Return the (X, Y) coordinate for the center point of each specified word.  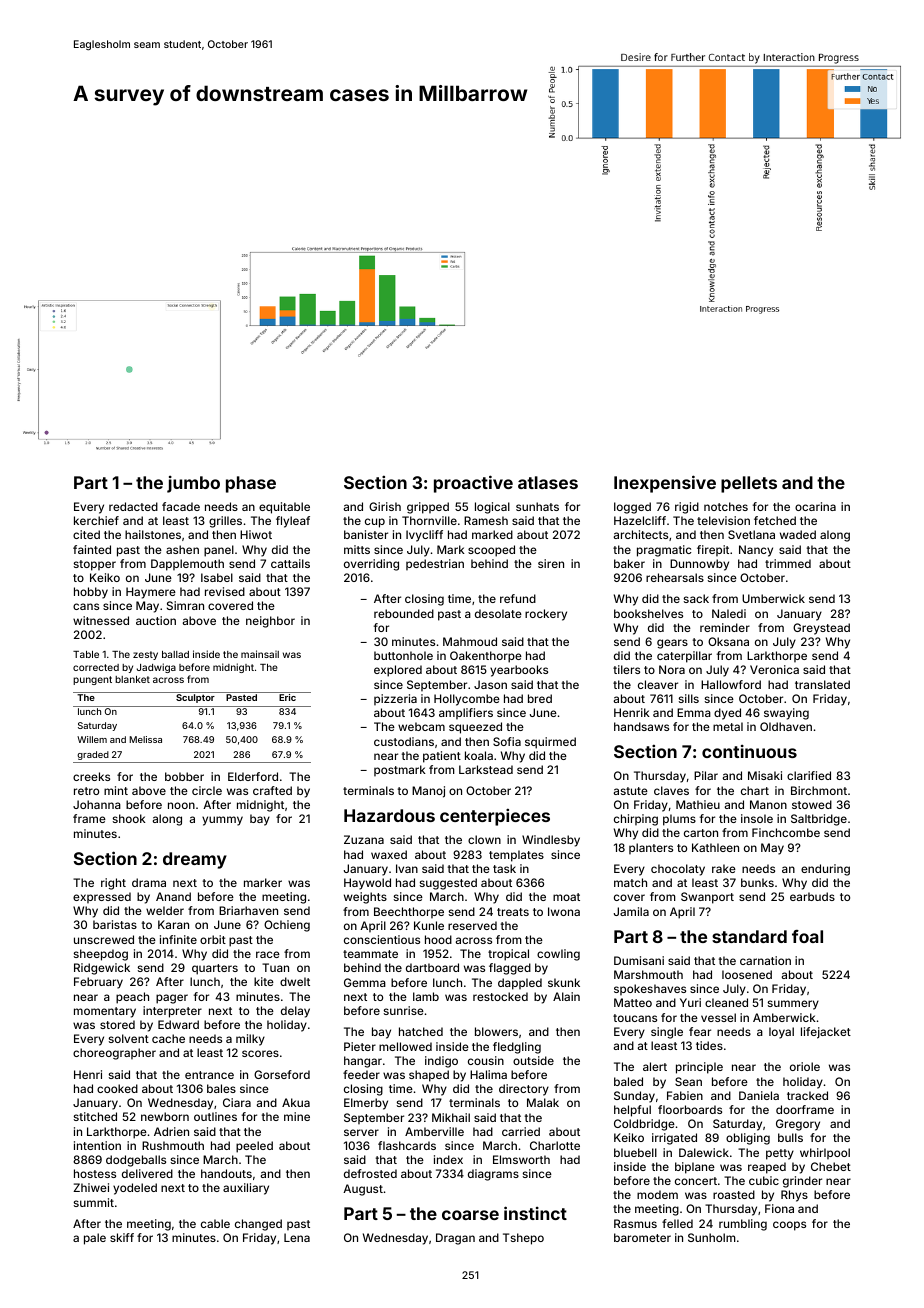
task (504, 868)
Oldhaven (786, 726)
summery (793, 1005)
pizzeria (395, 699)
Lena (297, 1237)
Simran (185, 605)
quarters (215, 969)
